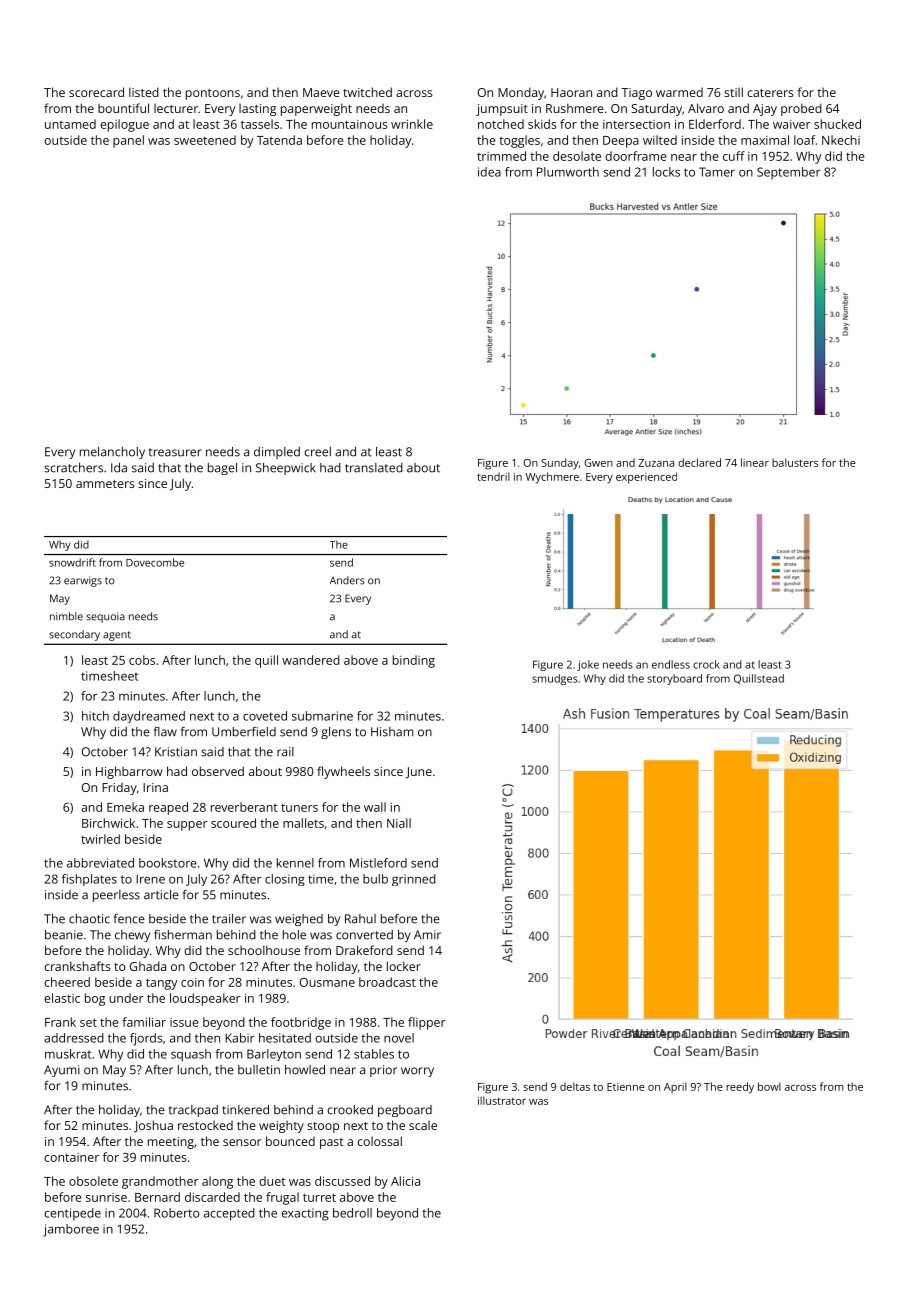  I want to click on tendril, so click(493, 476).
